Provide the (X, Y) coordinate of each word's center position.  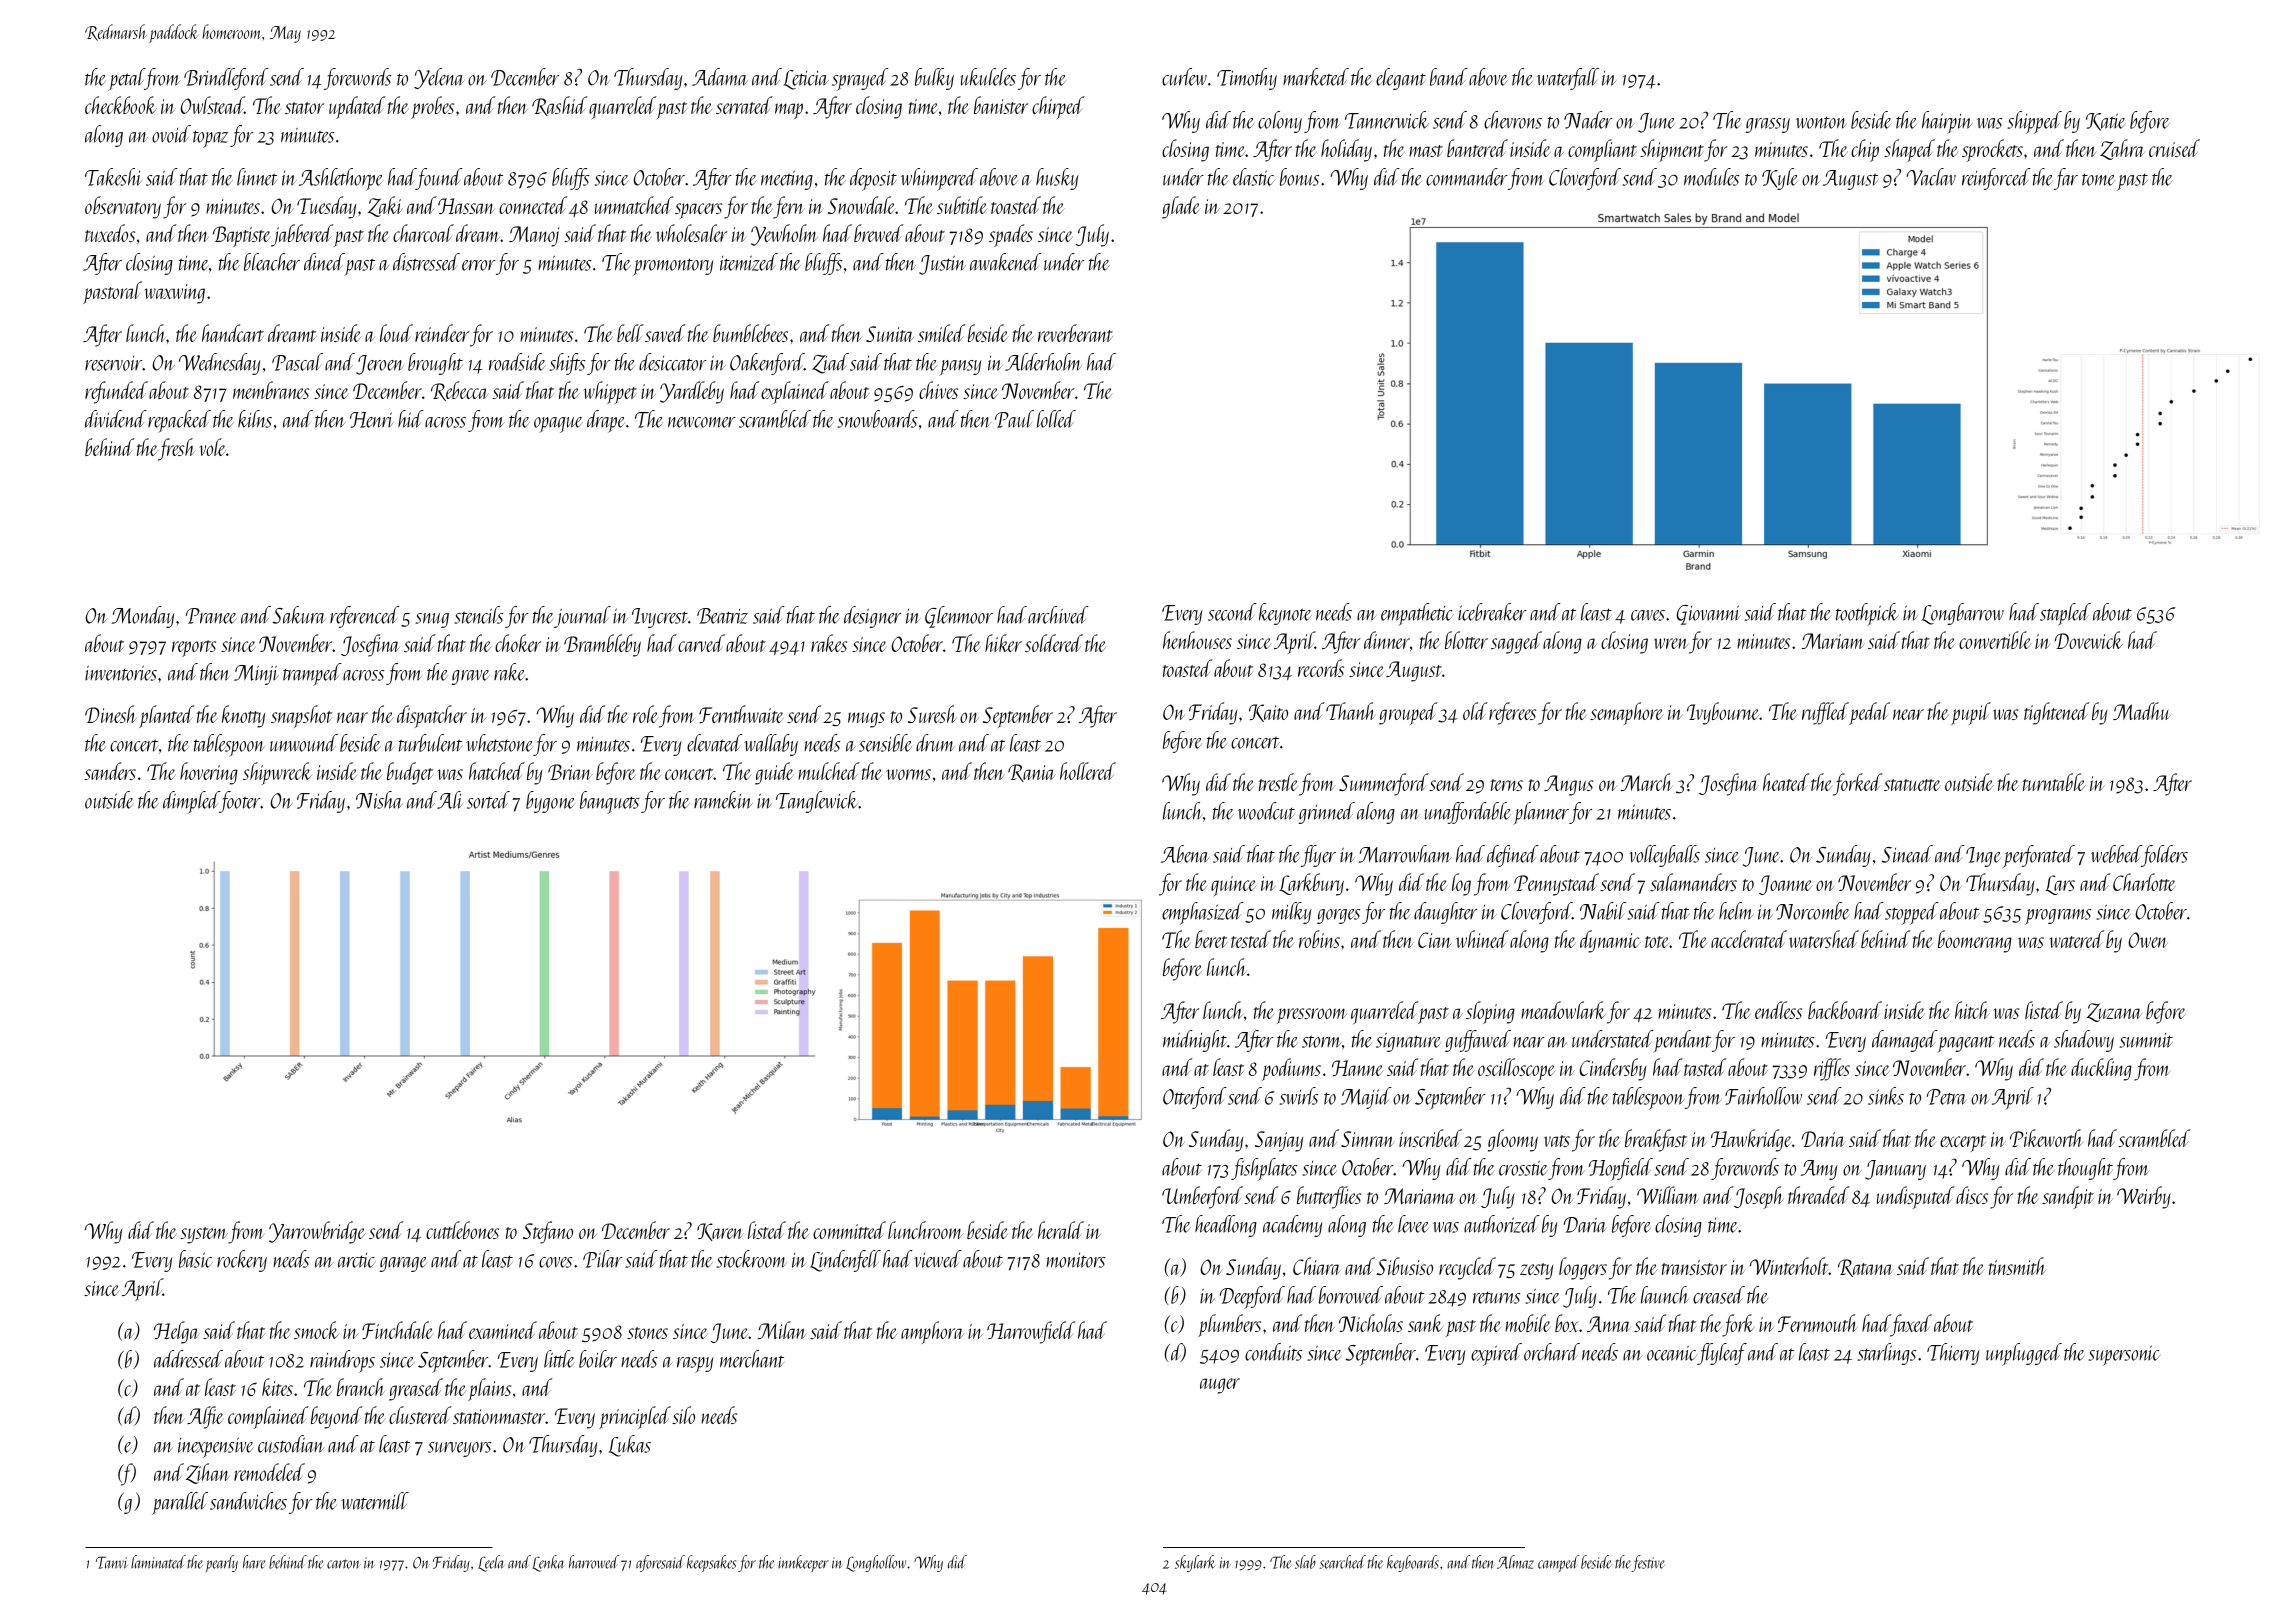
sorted (488, 800)
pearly (222, 1563)
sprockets (1992, 150)
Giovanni (1708, 615)
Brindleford (226, 79)
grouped (1408, 713)
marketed (1316, 77)
